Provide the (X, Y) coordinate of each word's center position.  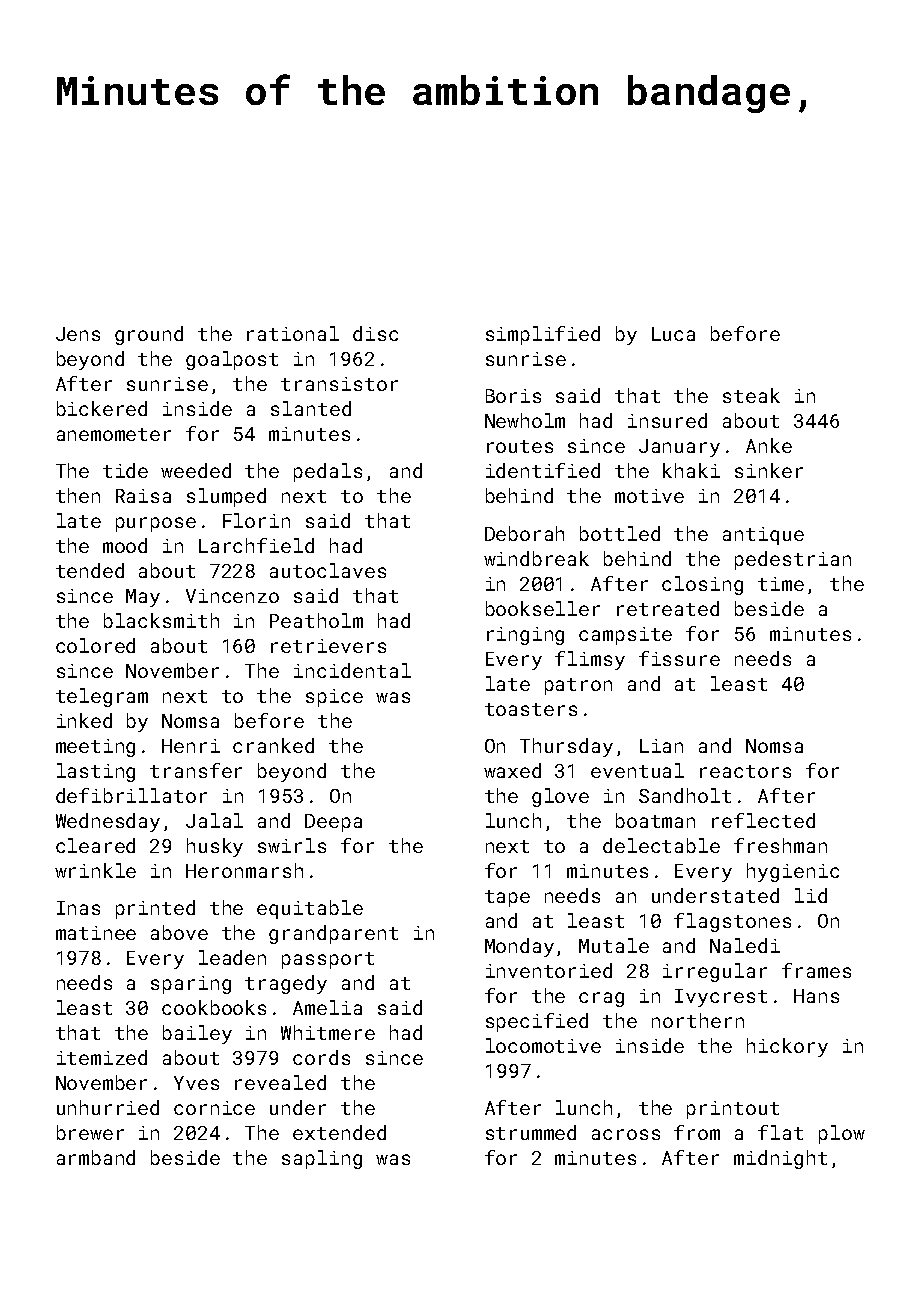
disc (375, 333)
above (179, 932)
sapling (322, 1159)
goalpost (232, 360)
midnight (780, 1159)
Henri (191, 746)
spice (334, 698)
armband (96, 1157)
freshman (780, 845)
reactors (745, 771)
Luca (673, 334)
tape (507, 898)
